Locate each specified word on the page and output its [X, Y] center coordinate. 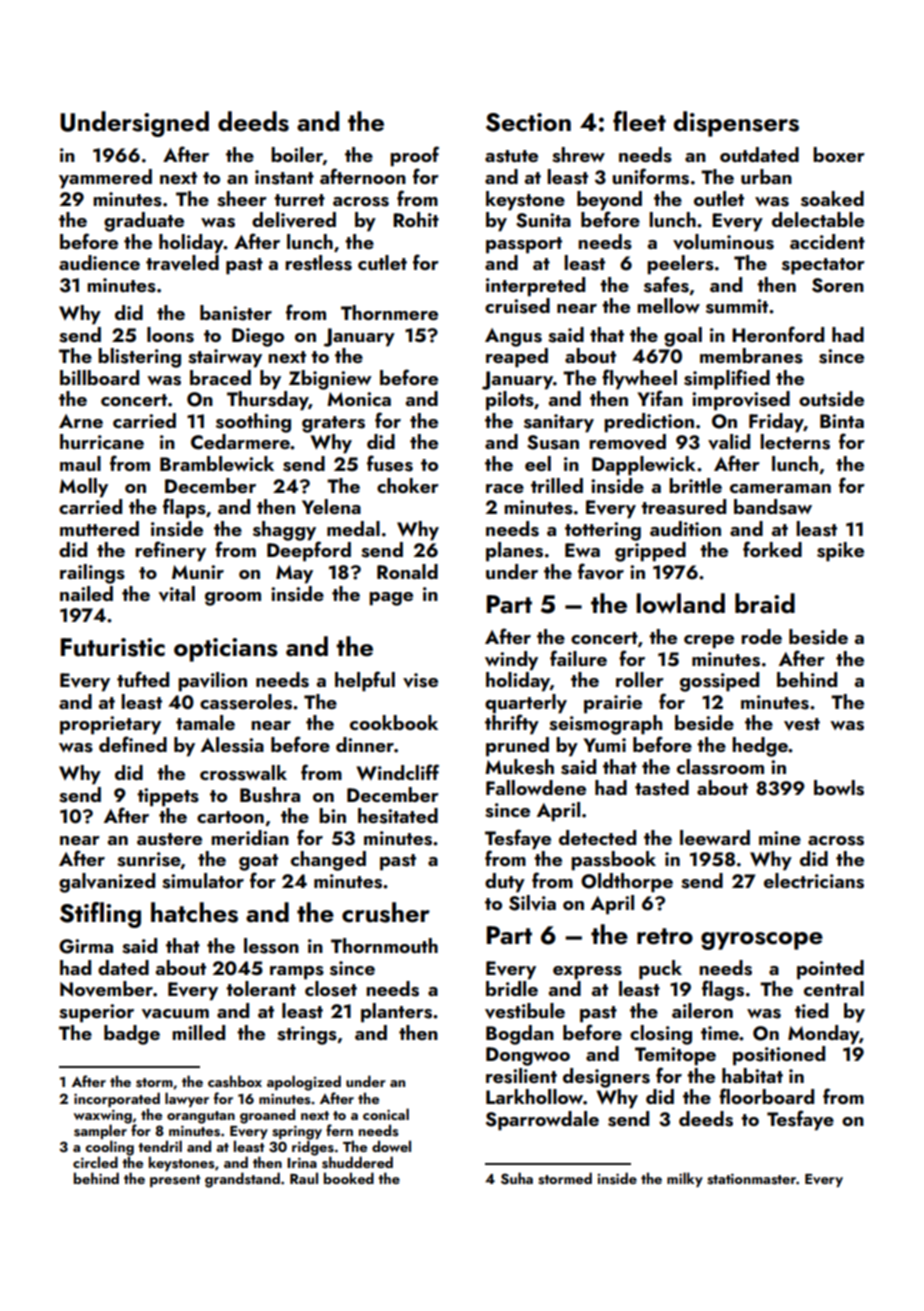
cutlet [382, 262]
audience [99, 262]
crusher [386, 912]
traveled [182, 263]
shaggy [284, 531]
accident [827, 241]
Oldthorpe [627, 883]
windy [511, 661]
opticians [226, 650]
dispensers [736, 124]
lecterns [795, 442]
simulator [203, 881]
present [175, 1181]
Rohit [416, 219]
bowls [839, 788]
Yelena [331, 506]
